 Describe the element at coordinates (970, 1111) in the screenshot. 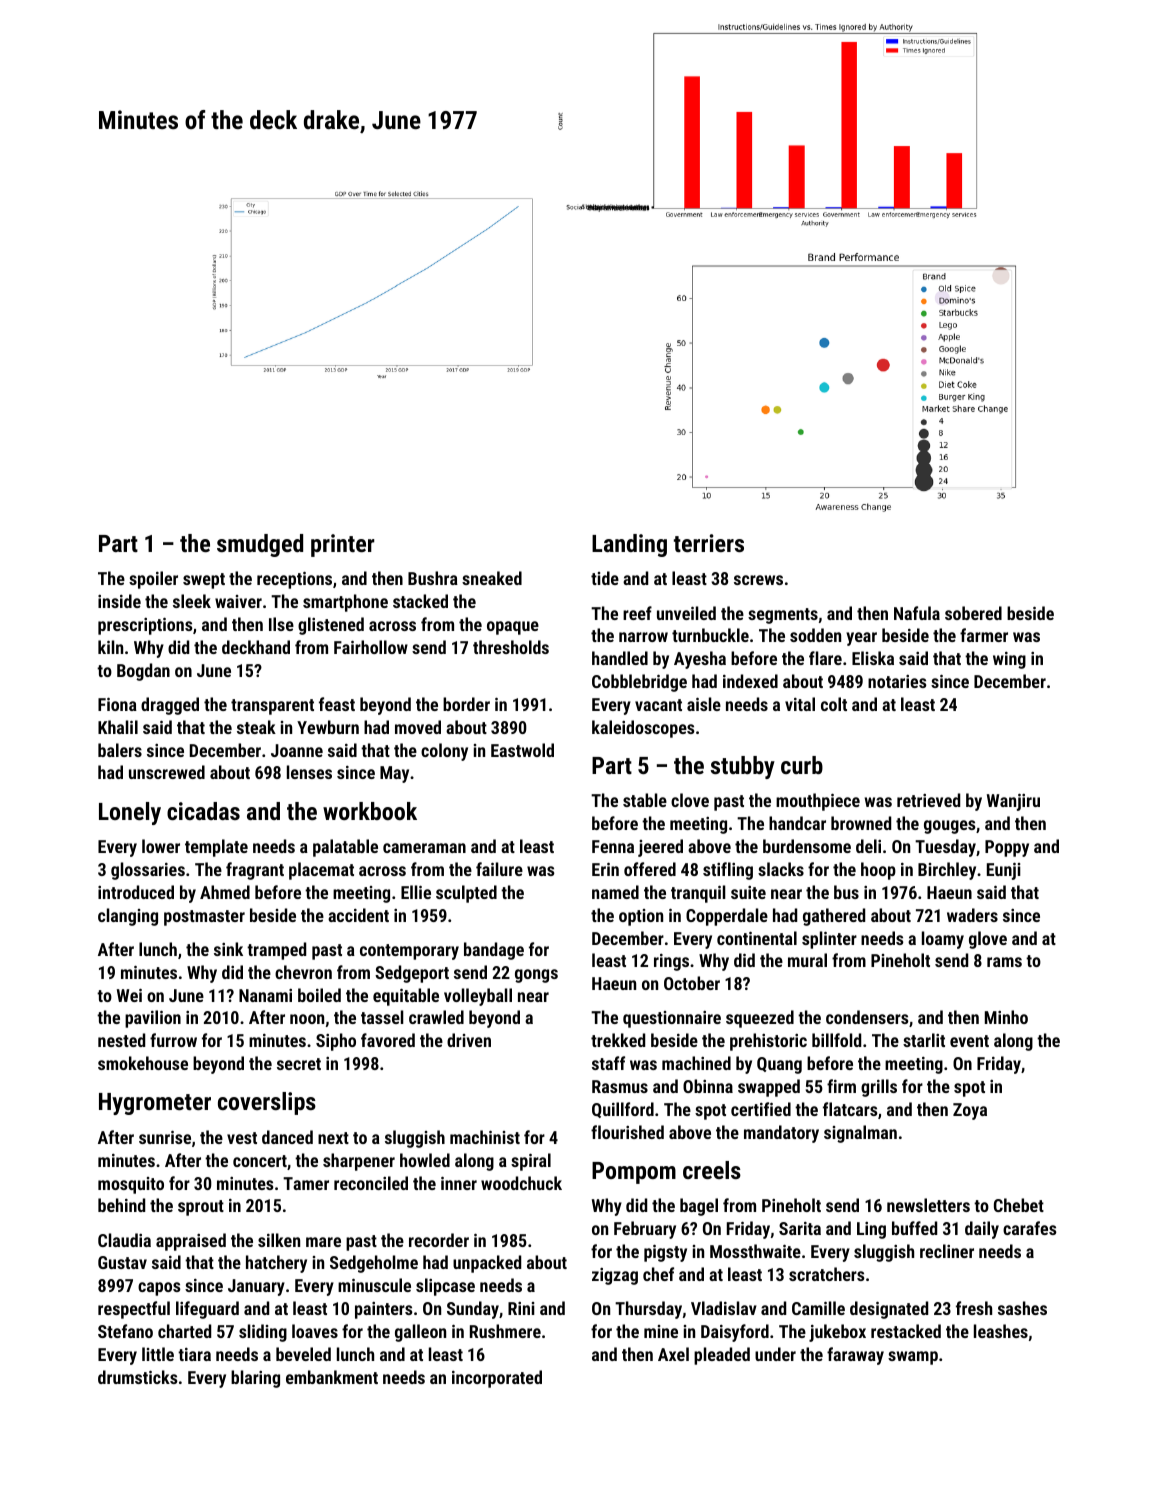

I see `Zoya` at that location.
